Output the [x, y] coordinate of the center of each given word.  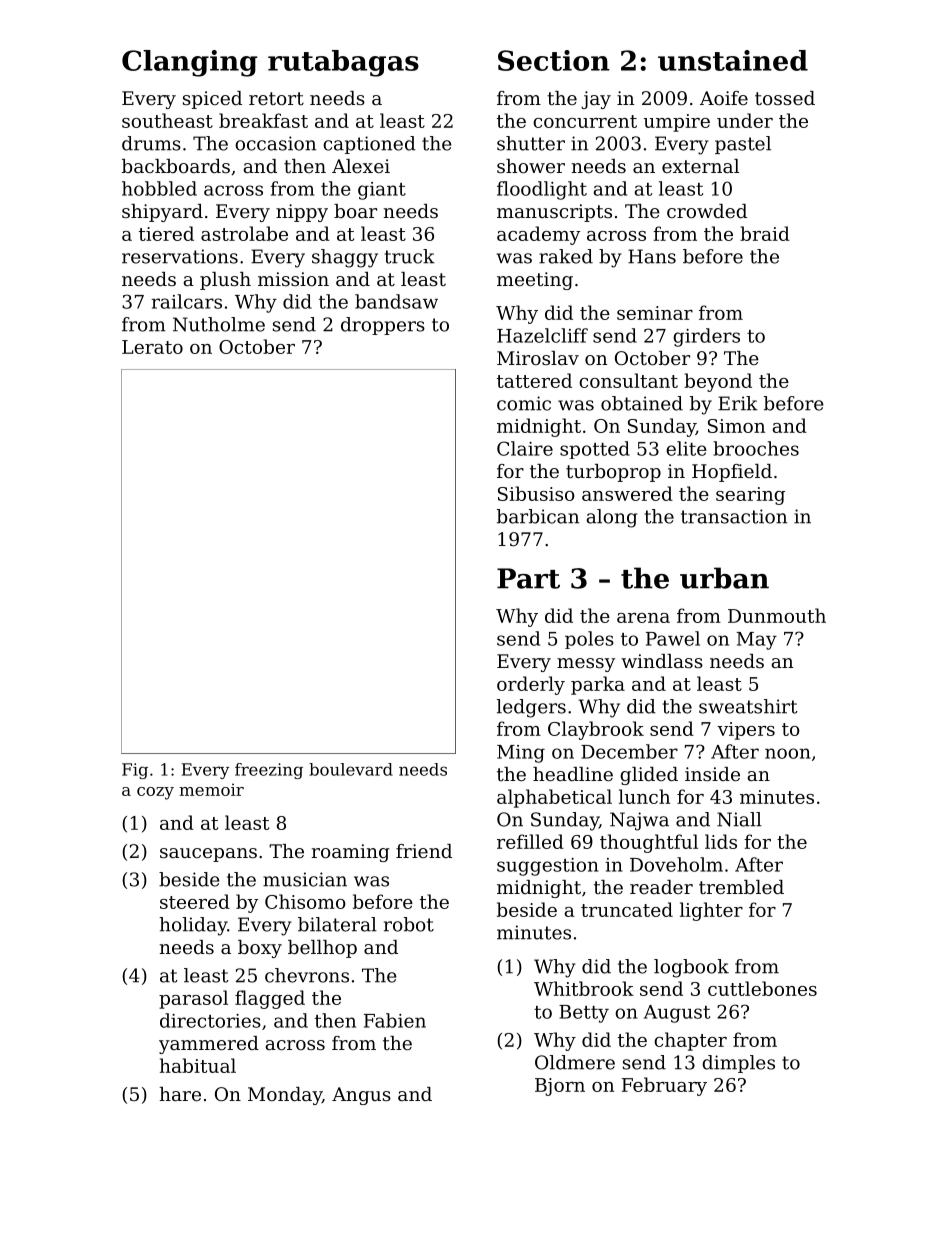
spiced [212, 100]
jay [596, 100]
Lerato [152, 347]
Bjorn [560, 1087]
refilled [530, 841]
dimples [738, 1064]
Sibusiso [536, 493]
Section [554, 60]
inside [712, 774]
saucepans [208, 855]
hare [180, 1094]
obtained [642, 403]
